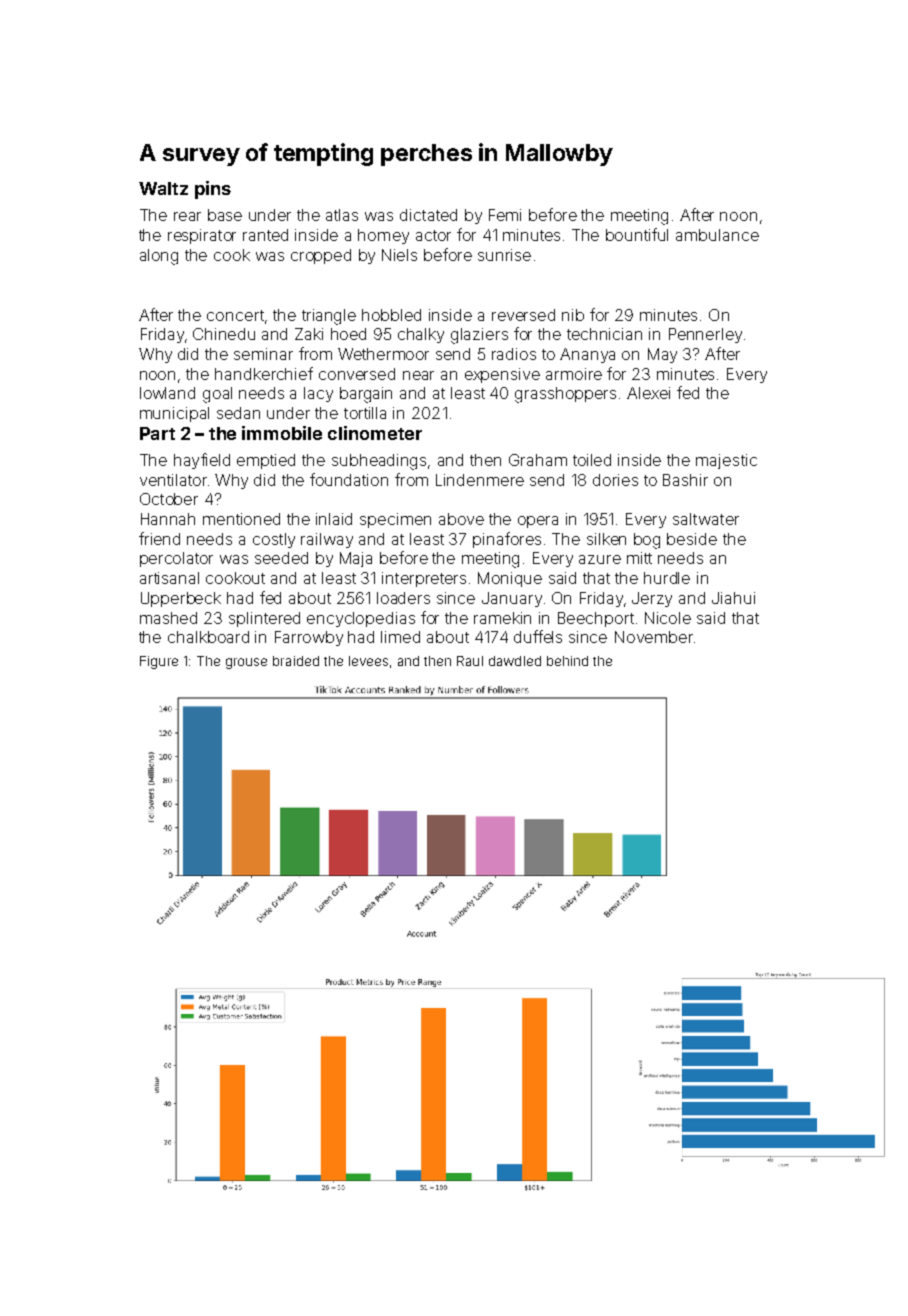 This document has width=908, height=1316. Describe the element at coordinates (213, 190) in the document. I see `pins` at that location.
